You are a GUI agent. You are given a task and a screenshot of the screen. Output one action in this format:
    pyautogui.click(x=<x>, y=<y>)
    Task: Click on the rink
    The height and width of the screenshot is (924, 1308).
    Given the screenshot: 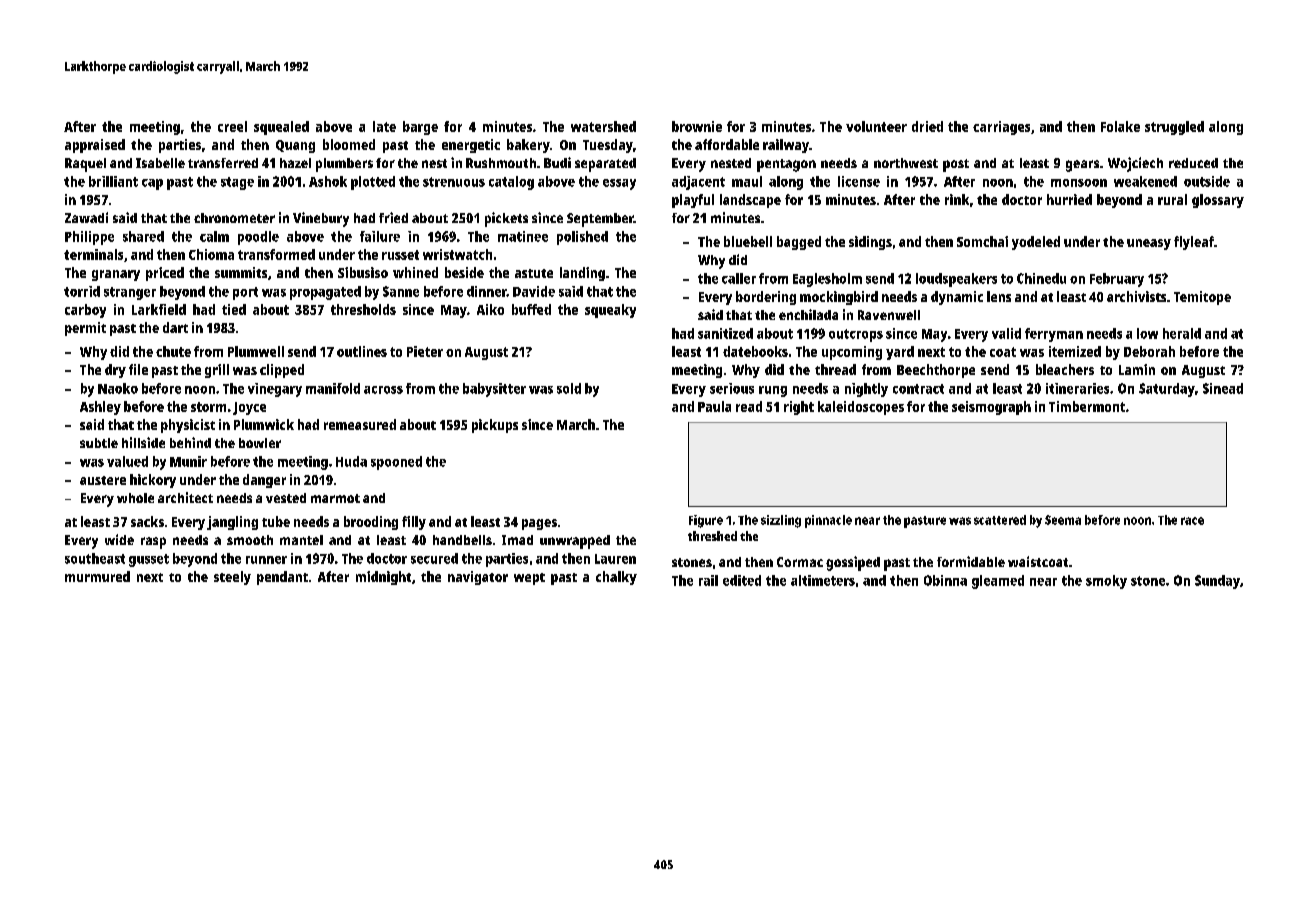 What is the action you would take?
    pyautogui.click(x=957, y=199)
